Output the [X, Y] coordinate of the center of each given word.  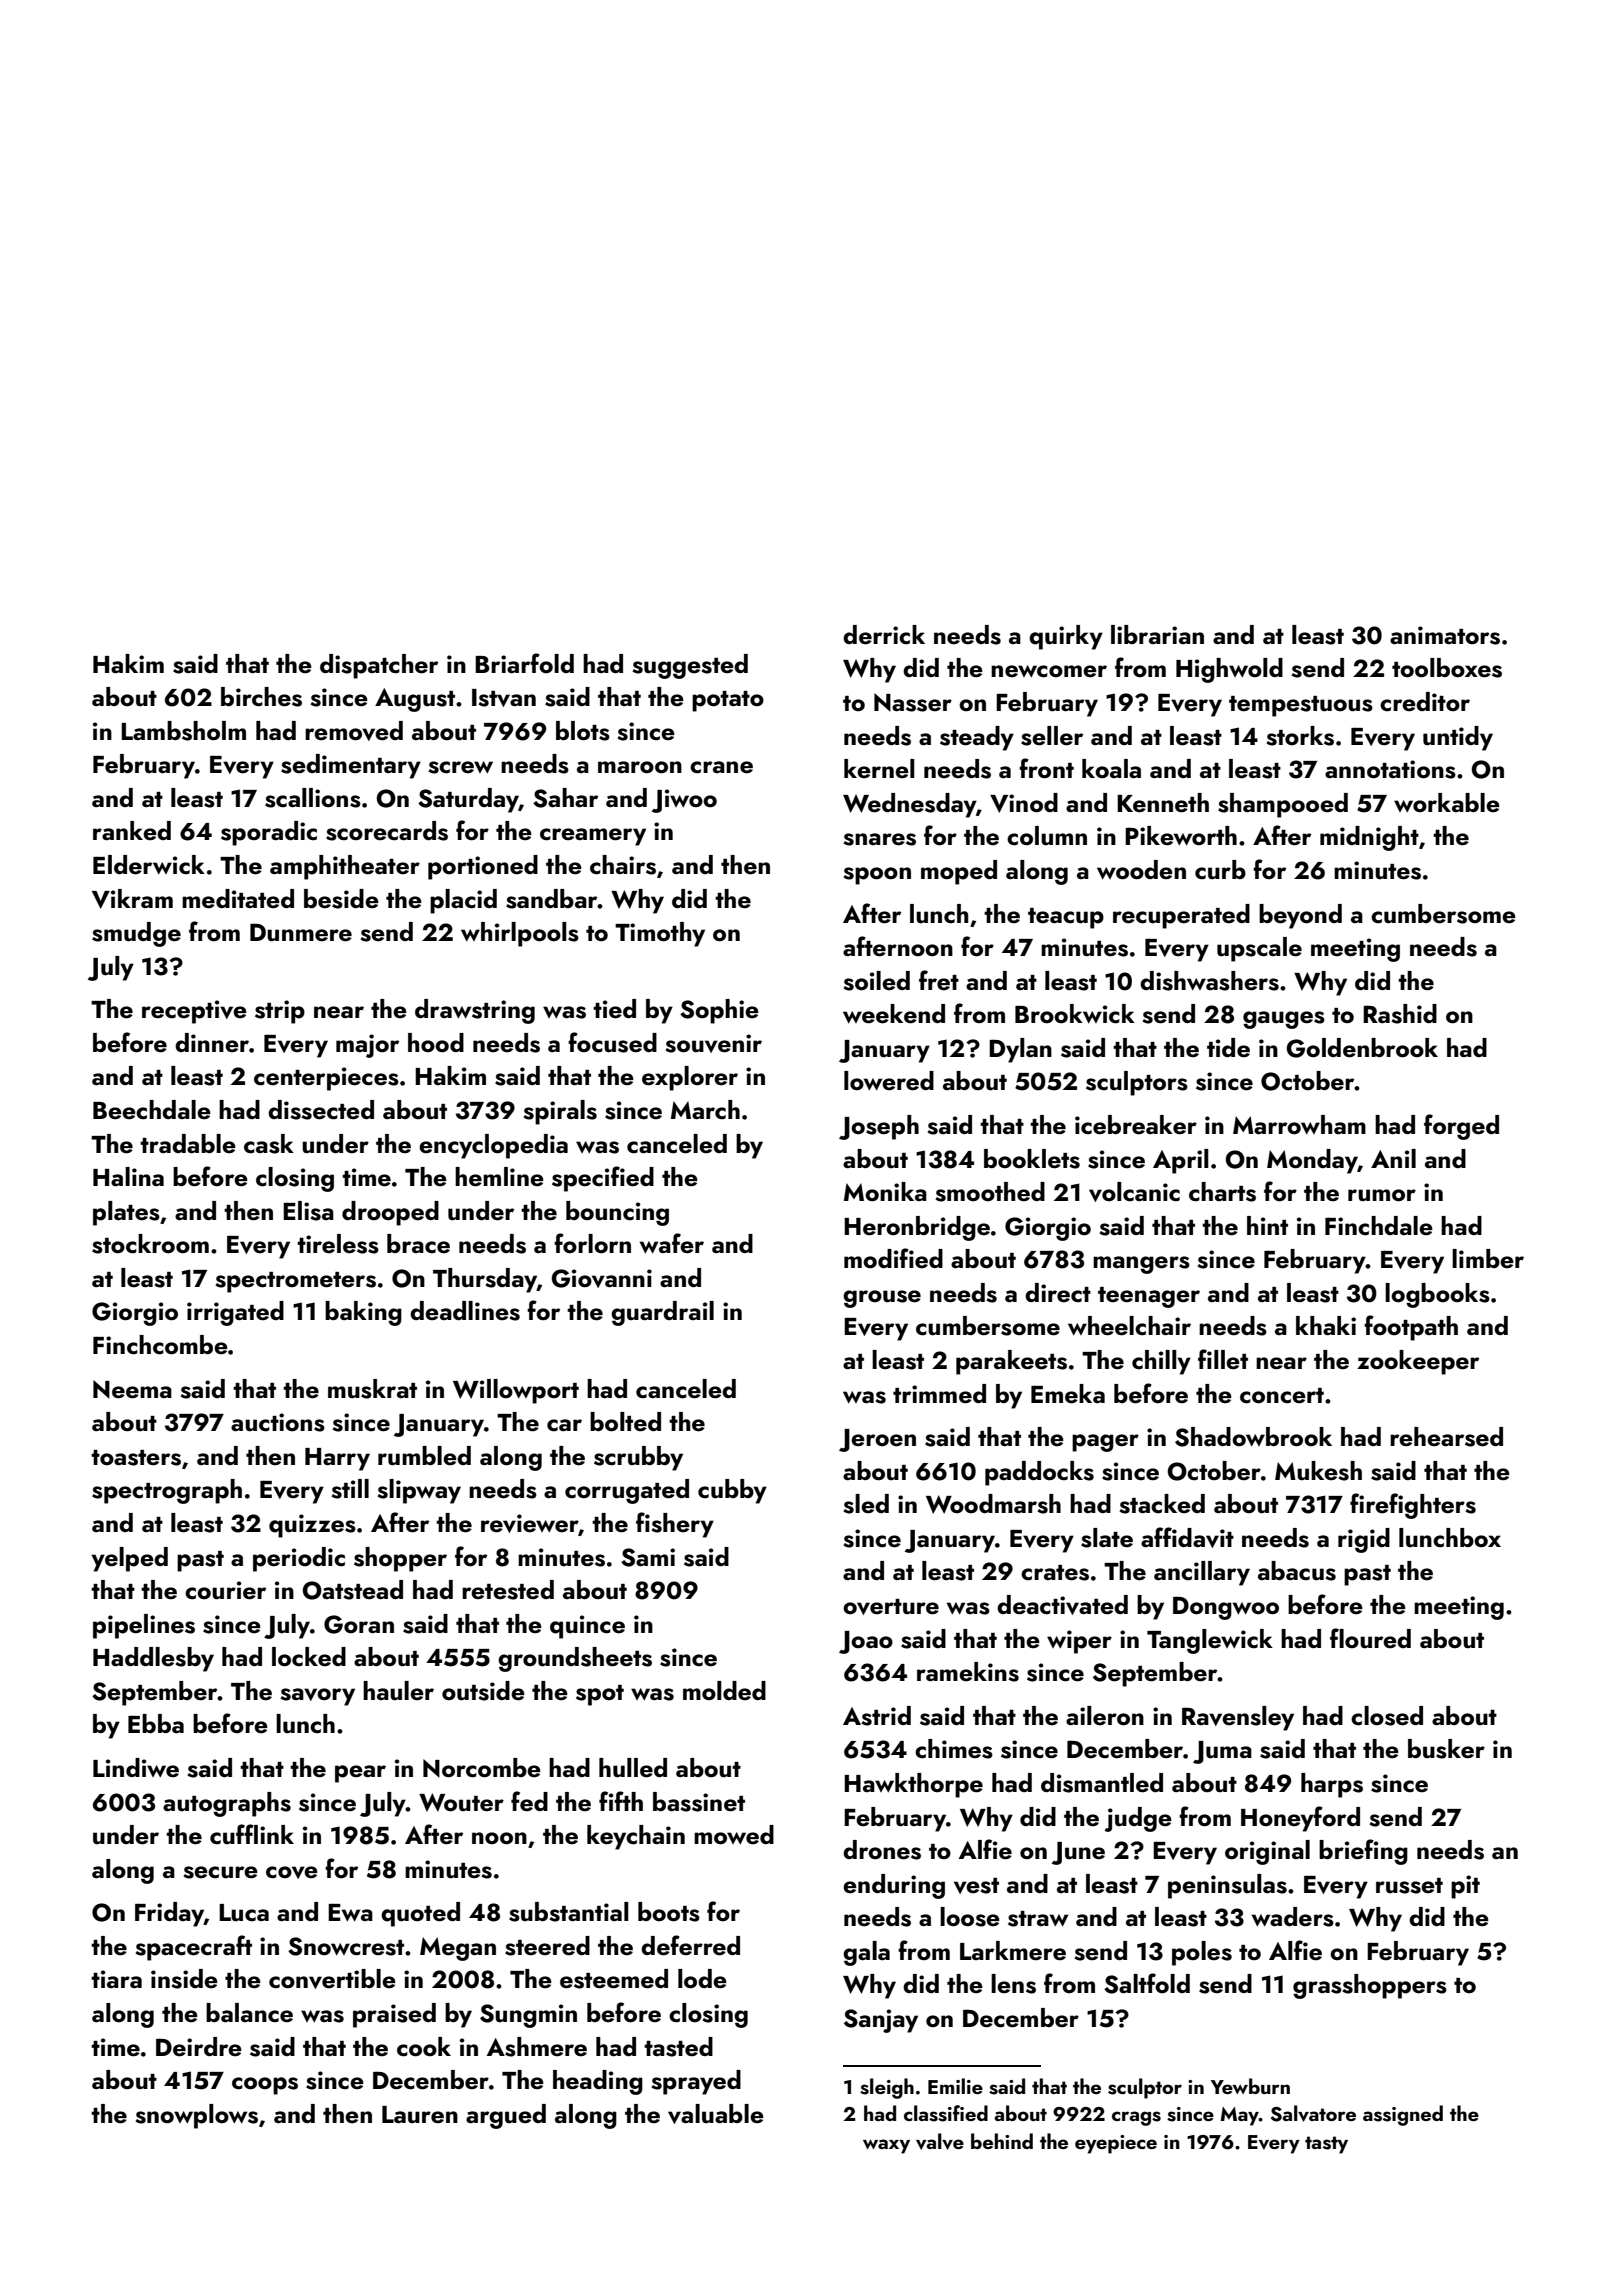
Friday [169, 1914]
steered [547, 1946]
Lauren [420, 2115]
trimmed [939, 1394]
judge [1138, 1819]
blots [583, 731]
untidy [1458, 738]
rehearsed [1446, 1437]
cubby [732, 1491]
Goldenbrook [1362, 1048]
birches [261, 697]
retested [508, 1590]
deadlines [465, 1311]
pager [1105, 1443]
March [705, 1110]
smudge [136, 934]
